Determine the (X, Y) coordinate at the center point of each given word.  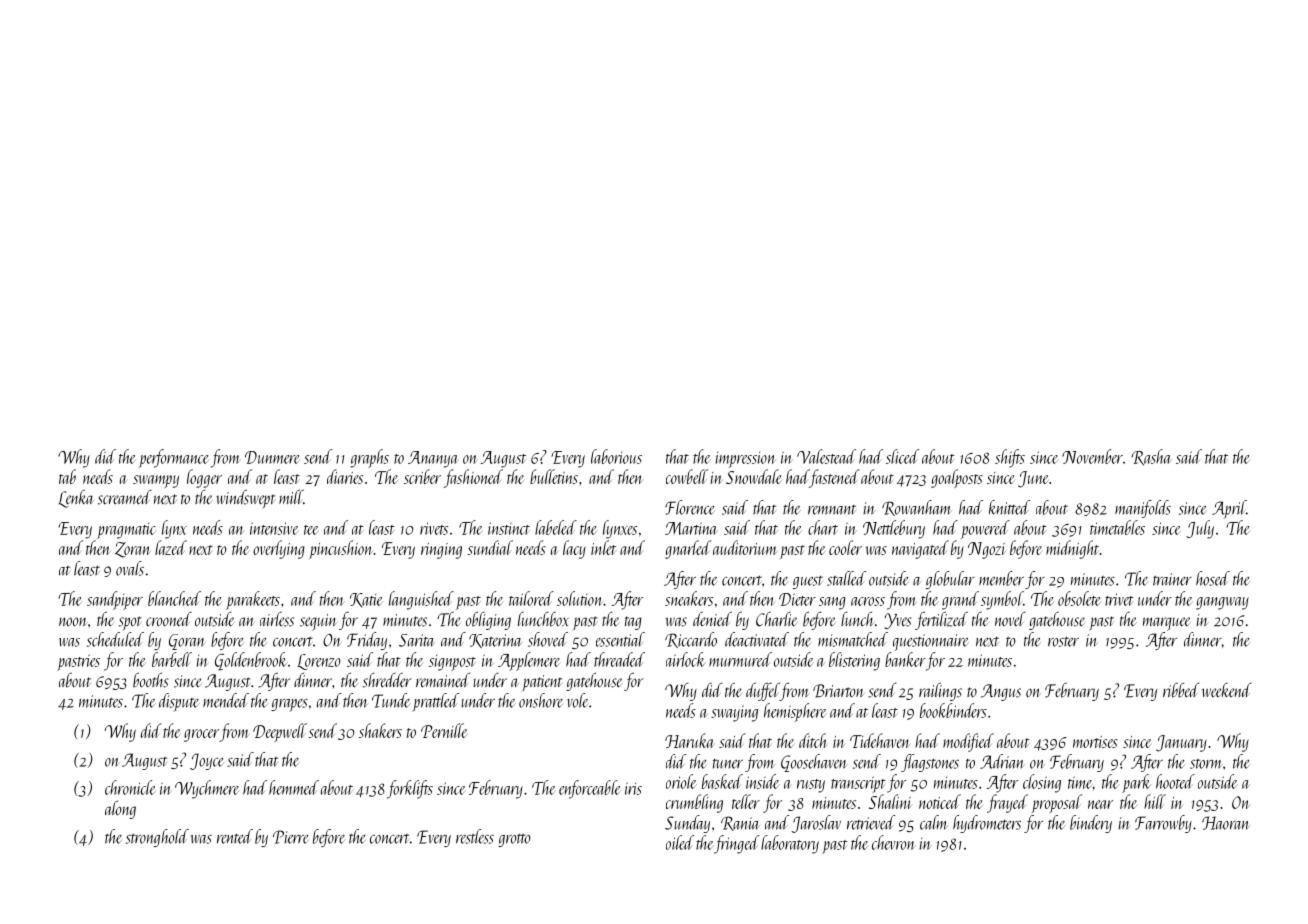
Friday (367, 641)
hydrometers (987, 824)
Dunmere (272, 457)
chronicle (130, 787)
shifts (1010, 458)
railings (940, 691)
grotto (514, 840)
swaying (734, 713)
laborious (616, 456)
